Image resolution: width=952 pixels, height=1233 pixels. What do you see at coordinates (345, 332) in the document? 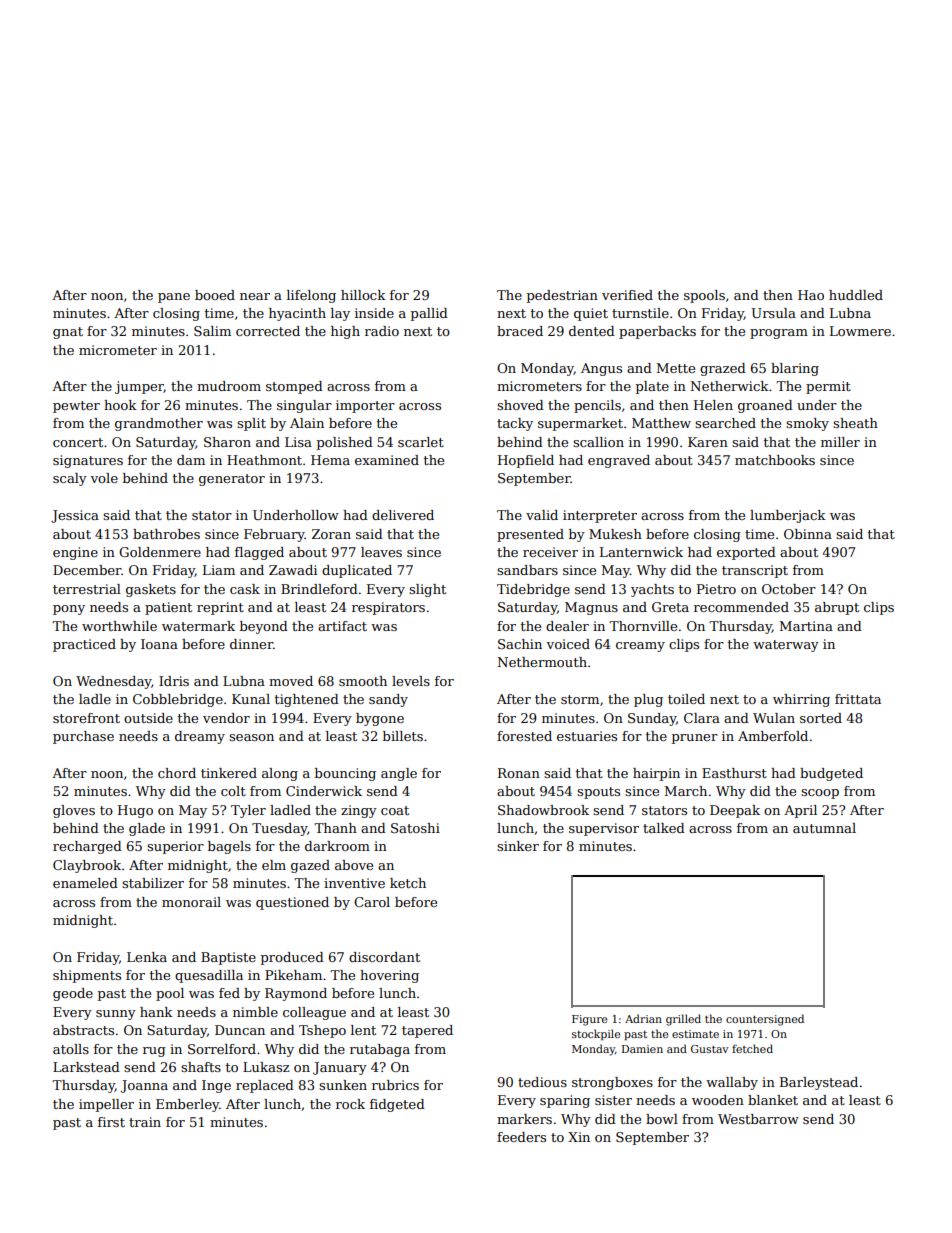
I see `high` at bounding box center [345, 332].
